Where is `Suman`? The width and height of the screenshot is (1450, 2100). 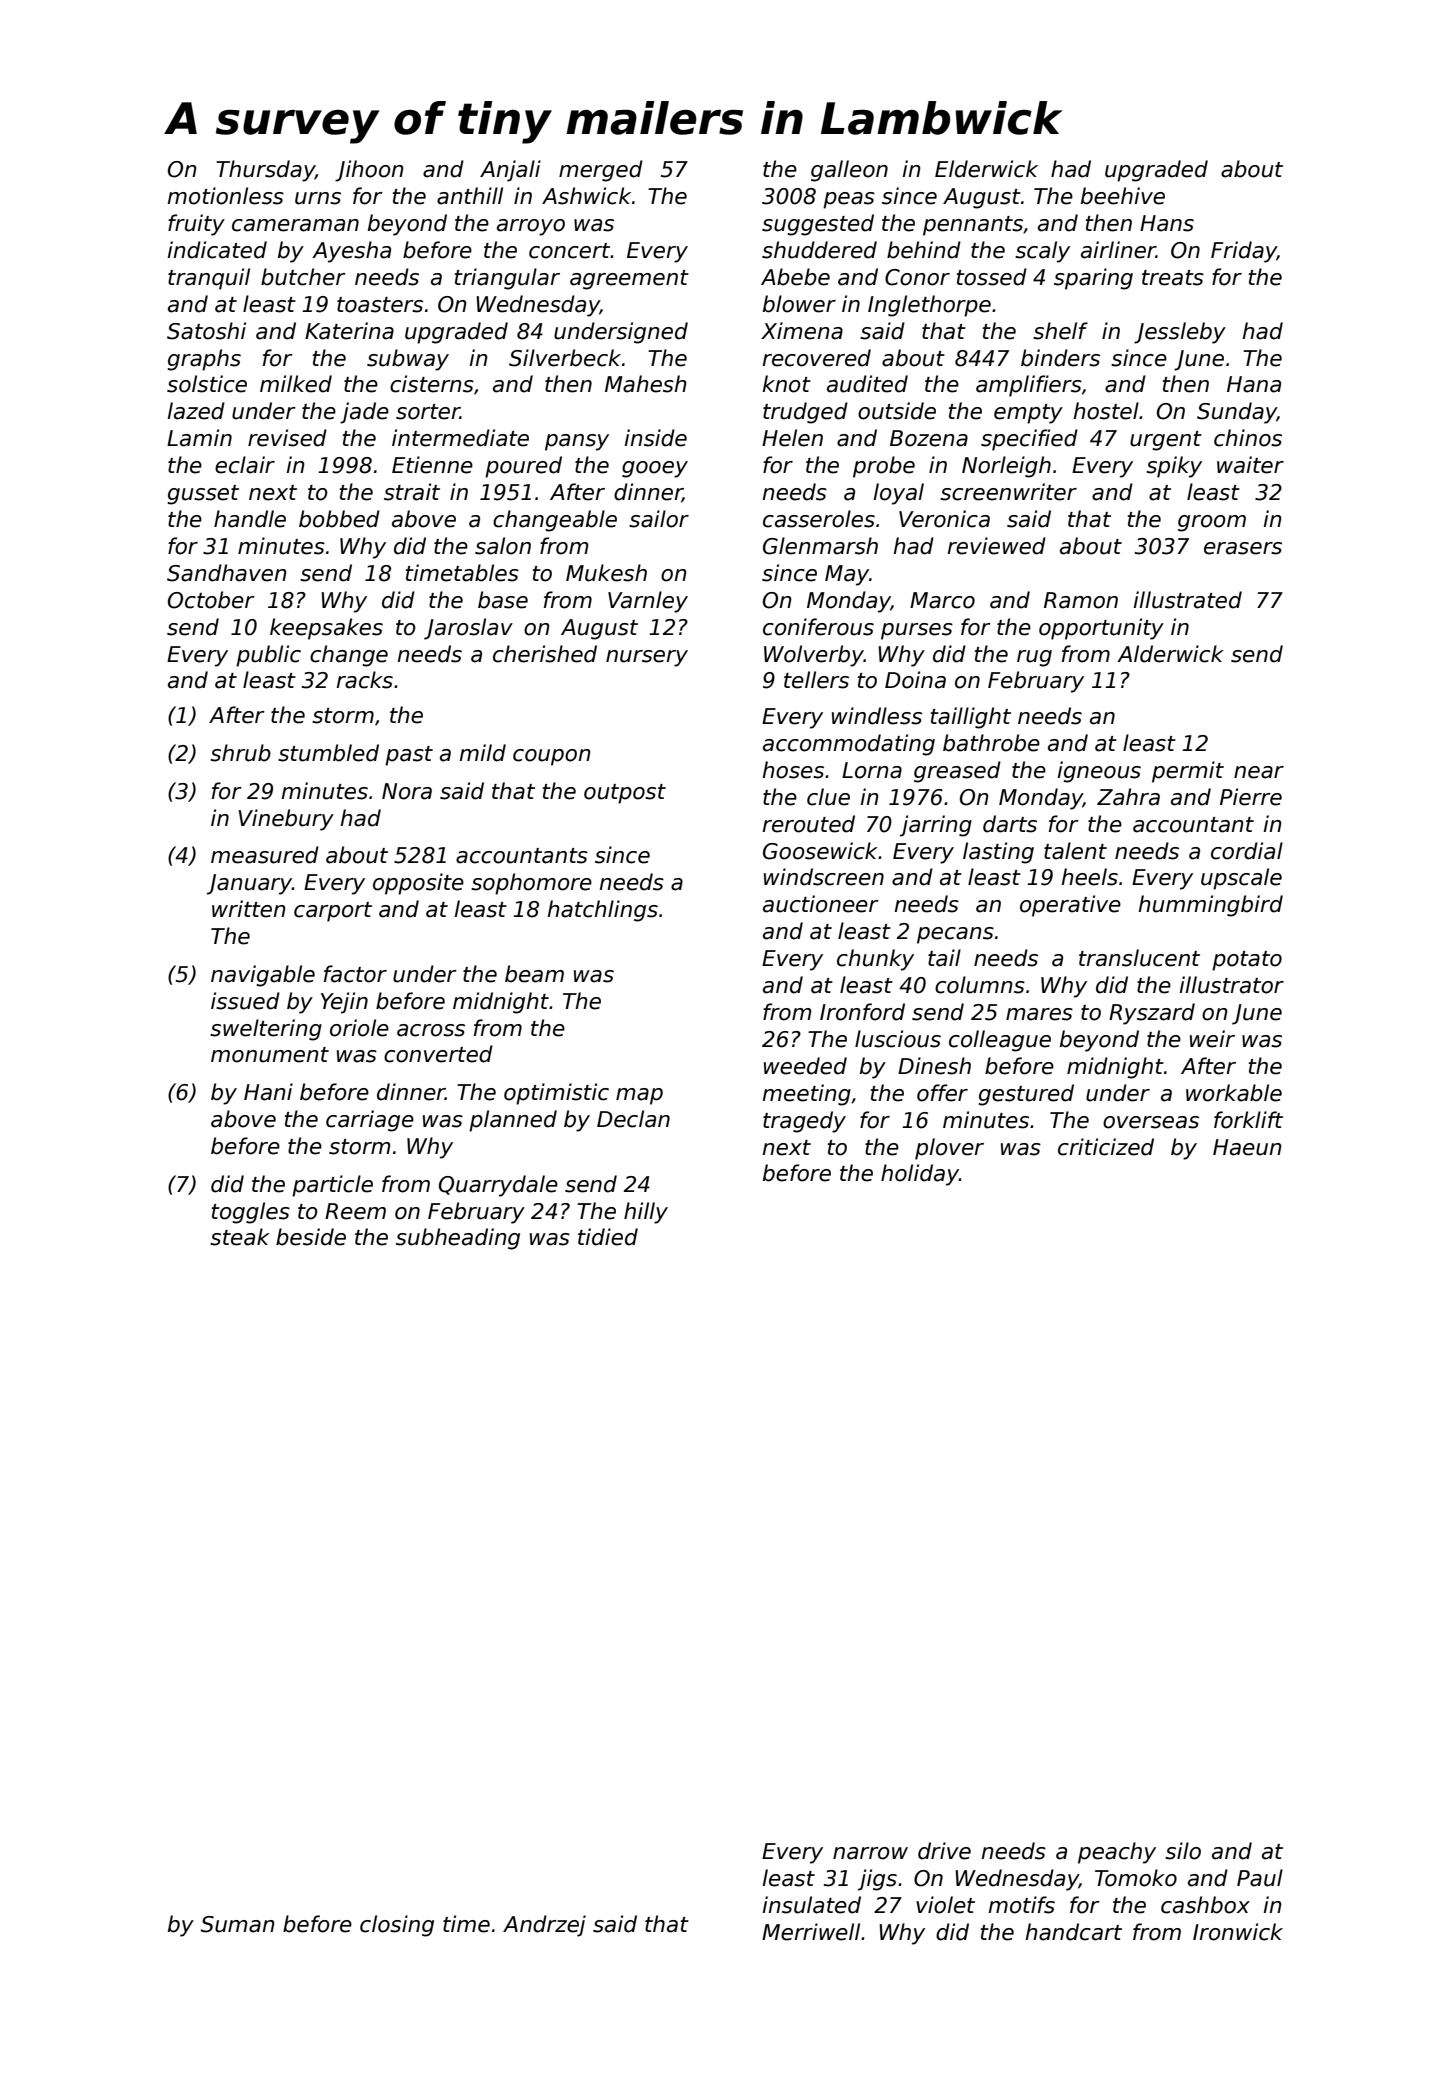
Suman is located at coordinates (238, 1924).
